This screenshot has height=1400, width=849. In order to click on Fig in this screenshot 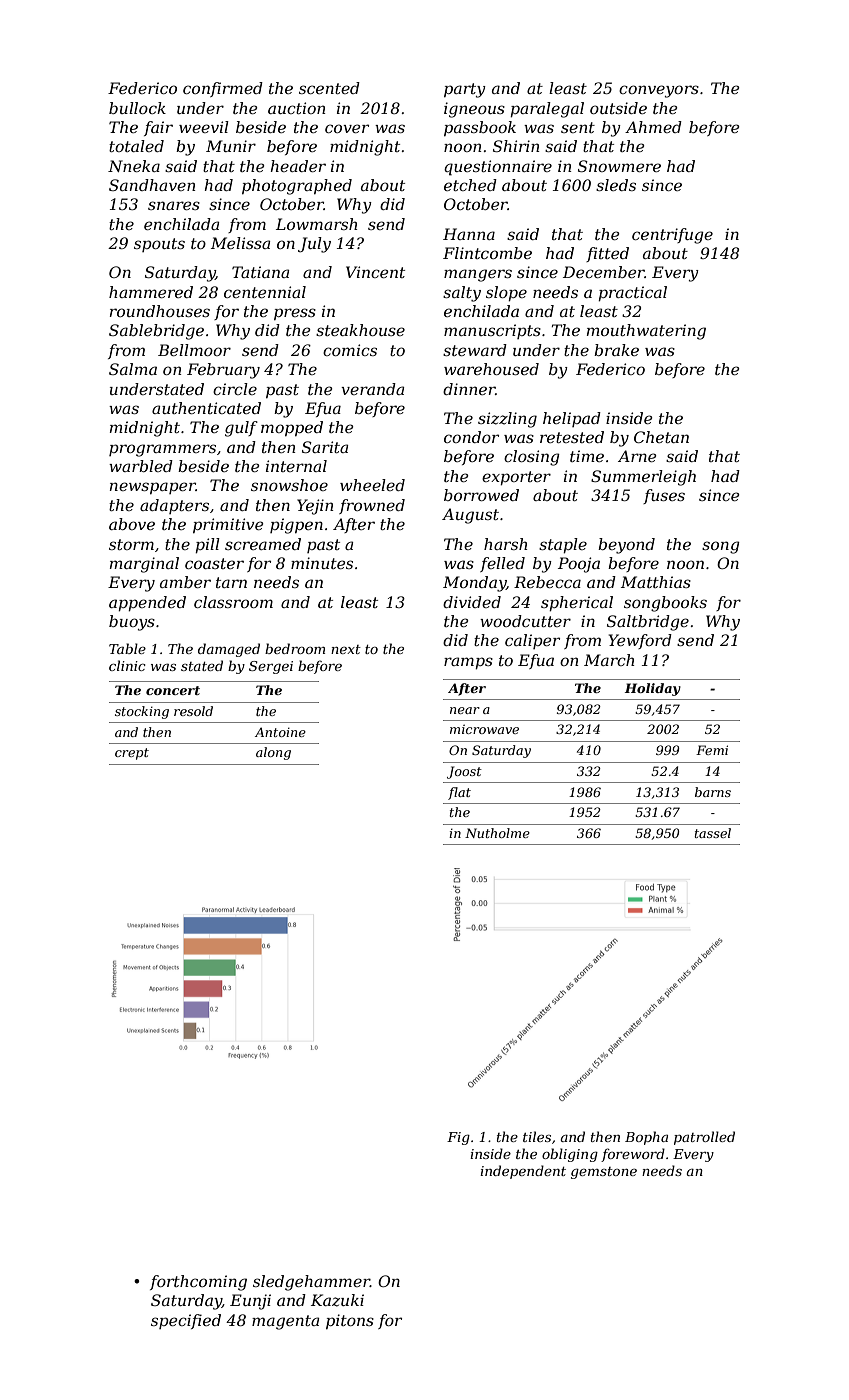, I will do `click(458, 1138)`.
